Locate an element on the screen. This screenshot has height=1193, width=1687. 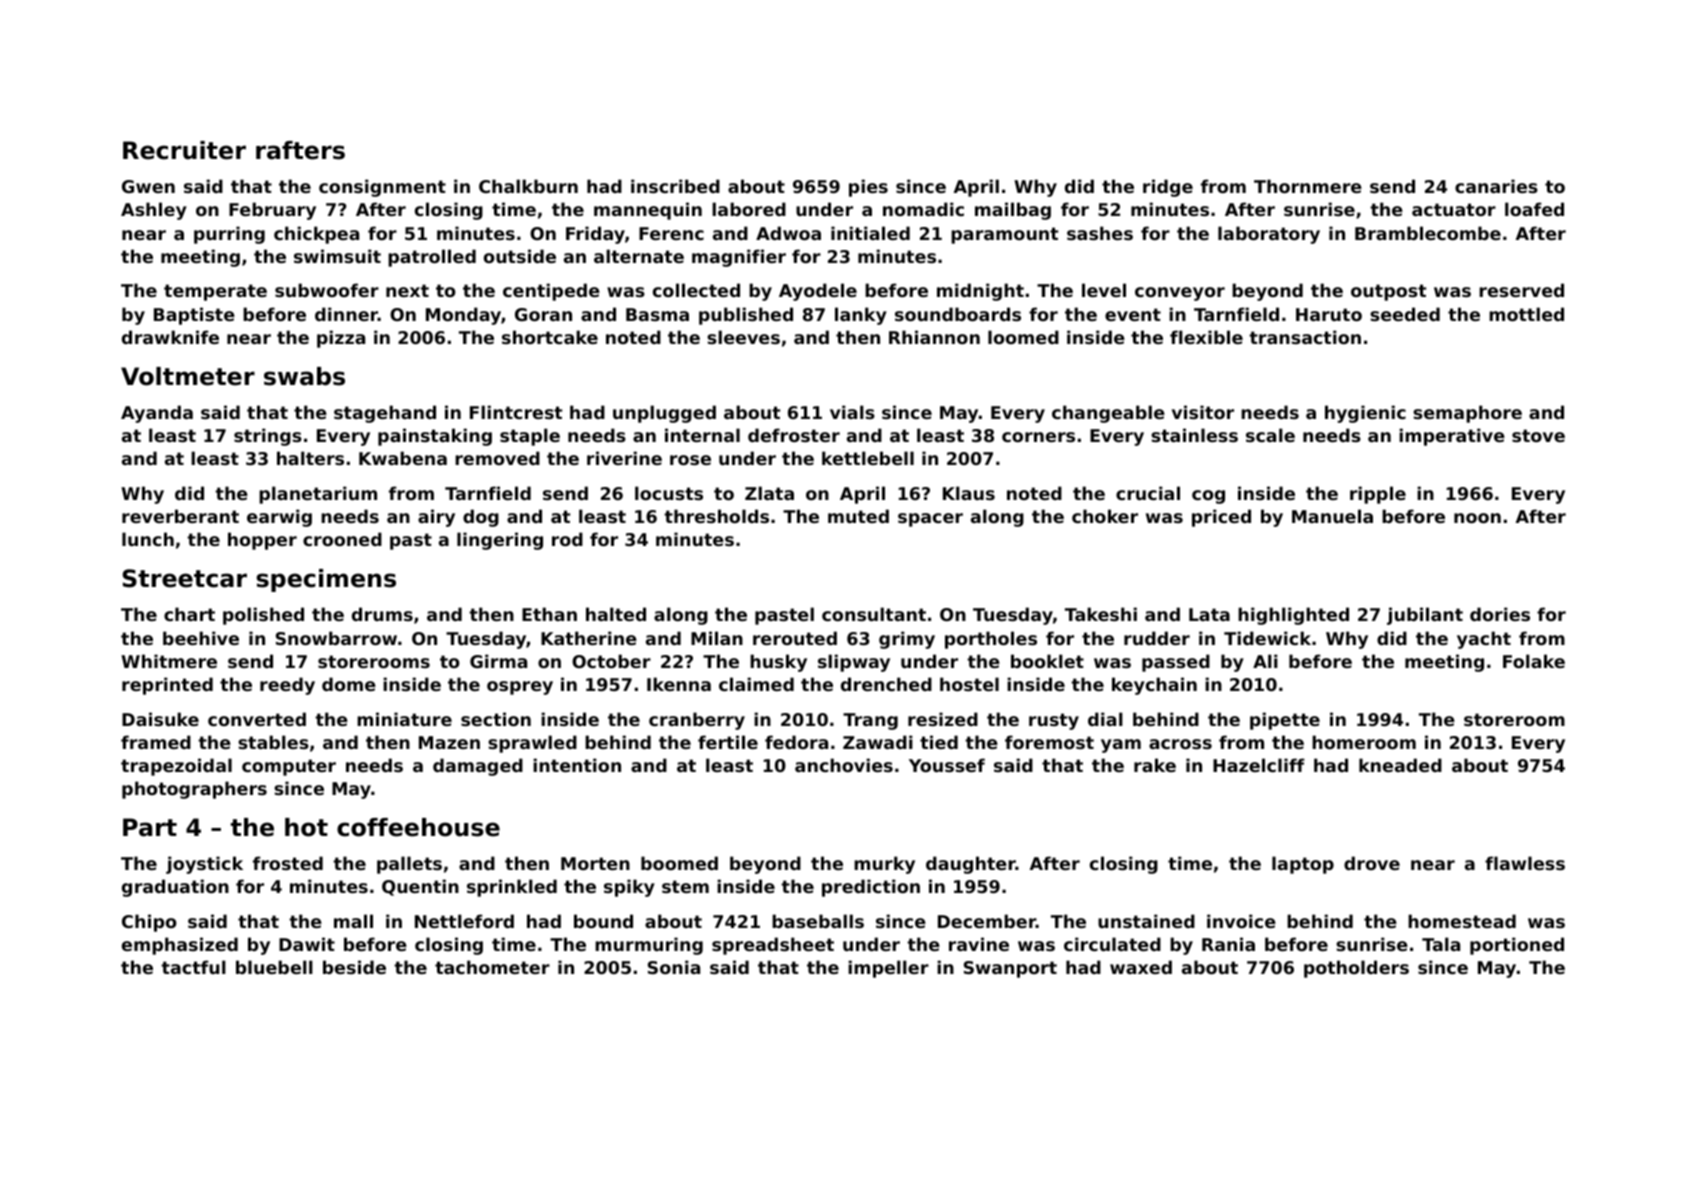
Chalkburn is located at coordinates (528, 186).
